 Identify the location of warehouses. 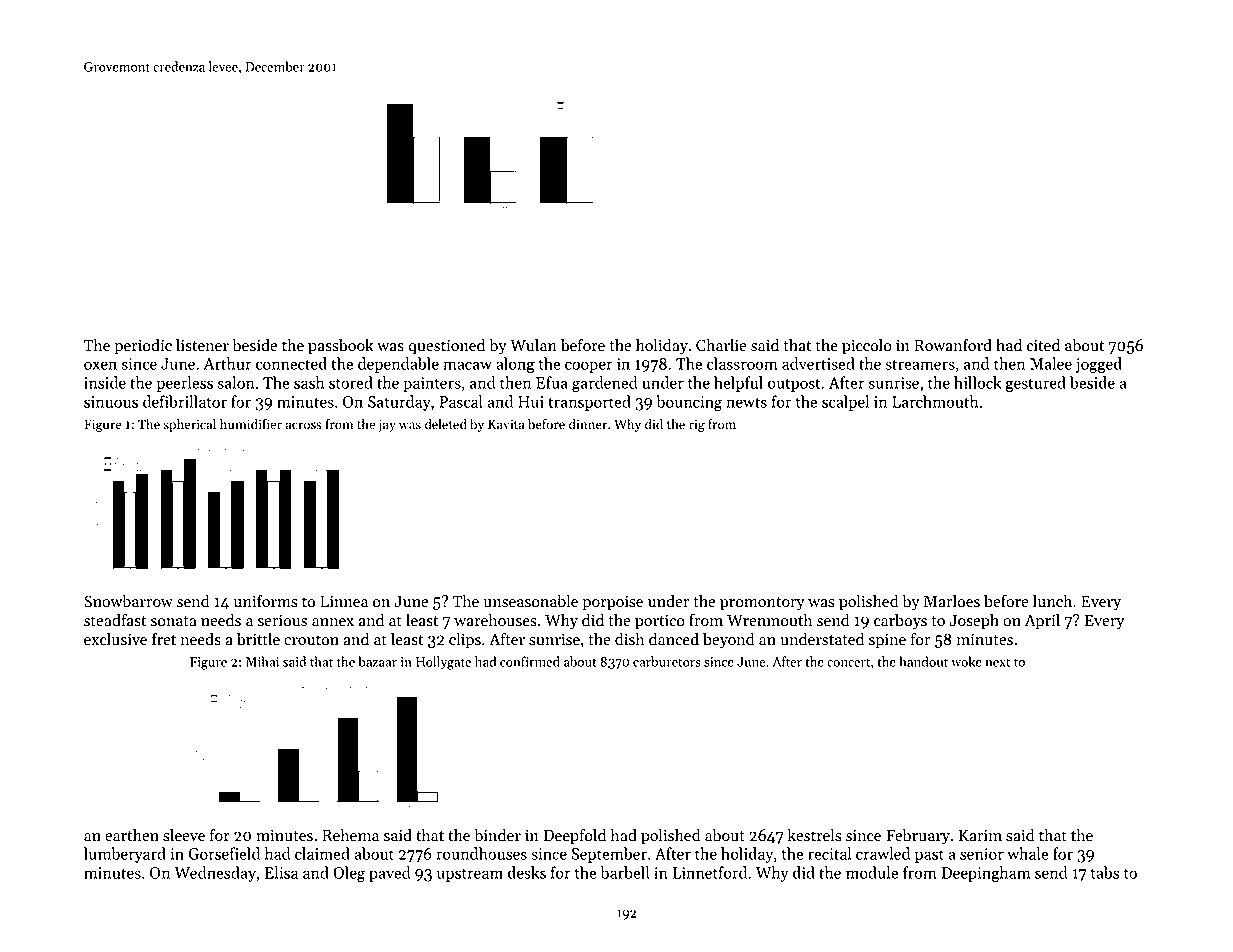
(495, 620).
